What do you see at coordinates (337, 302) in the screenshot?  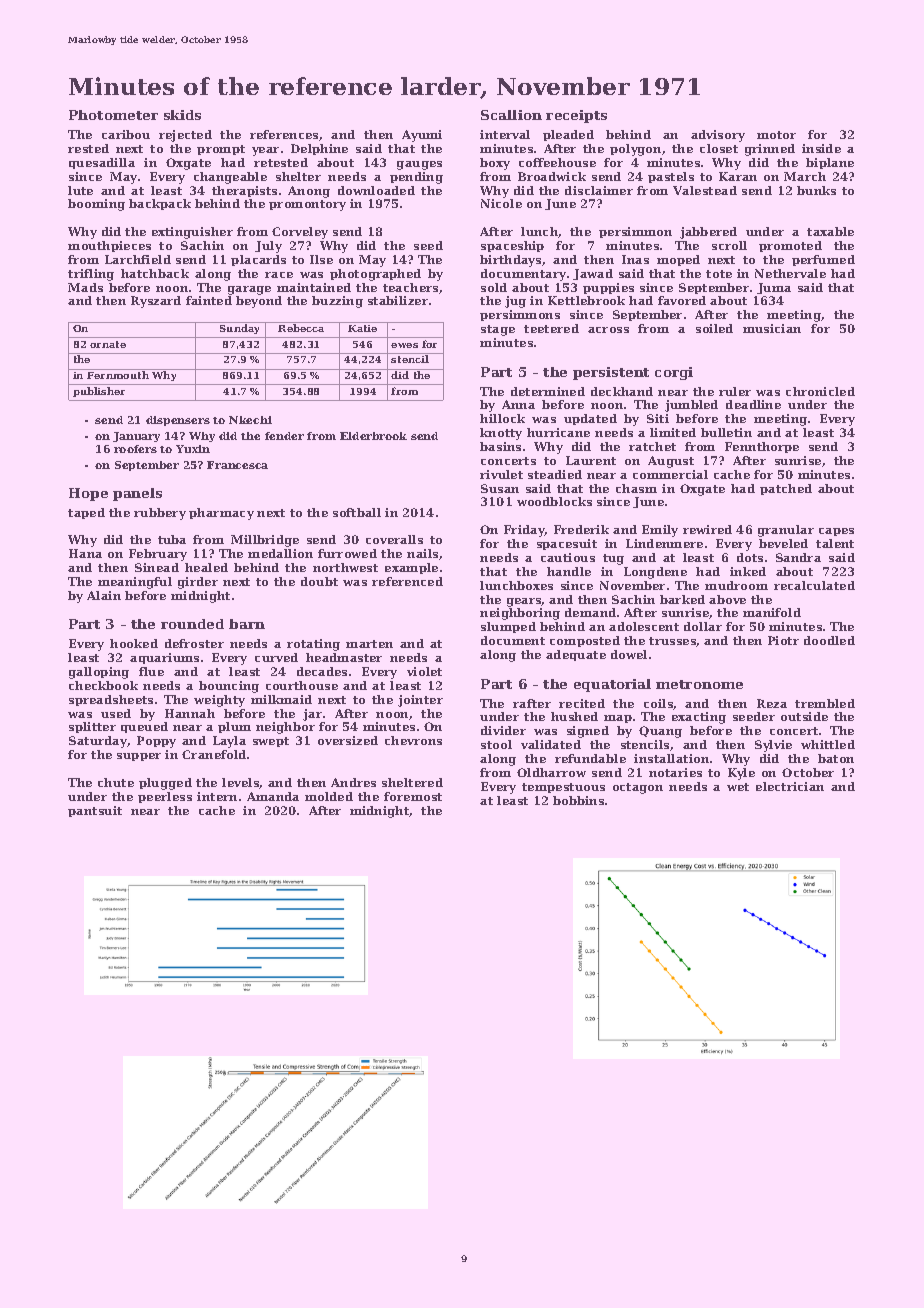 I see `buzzing` at bounding box center [337, 302].
